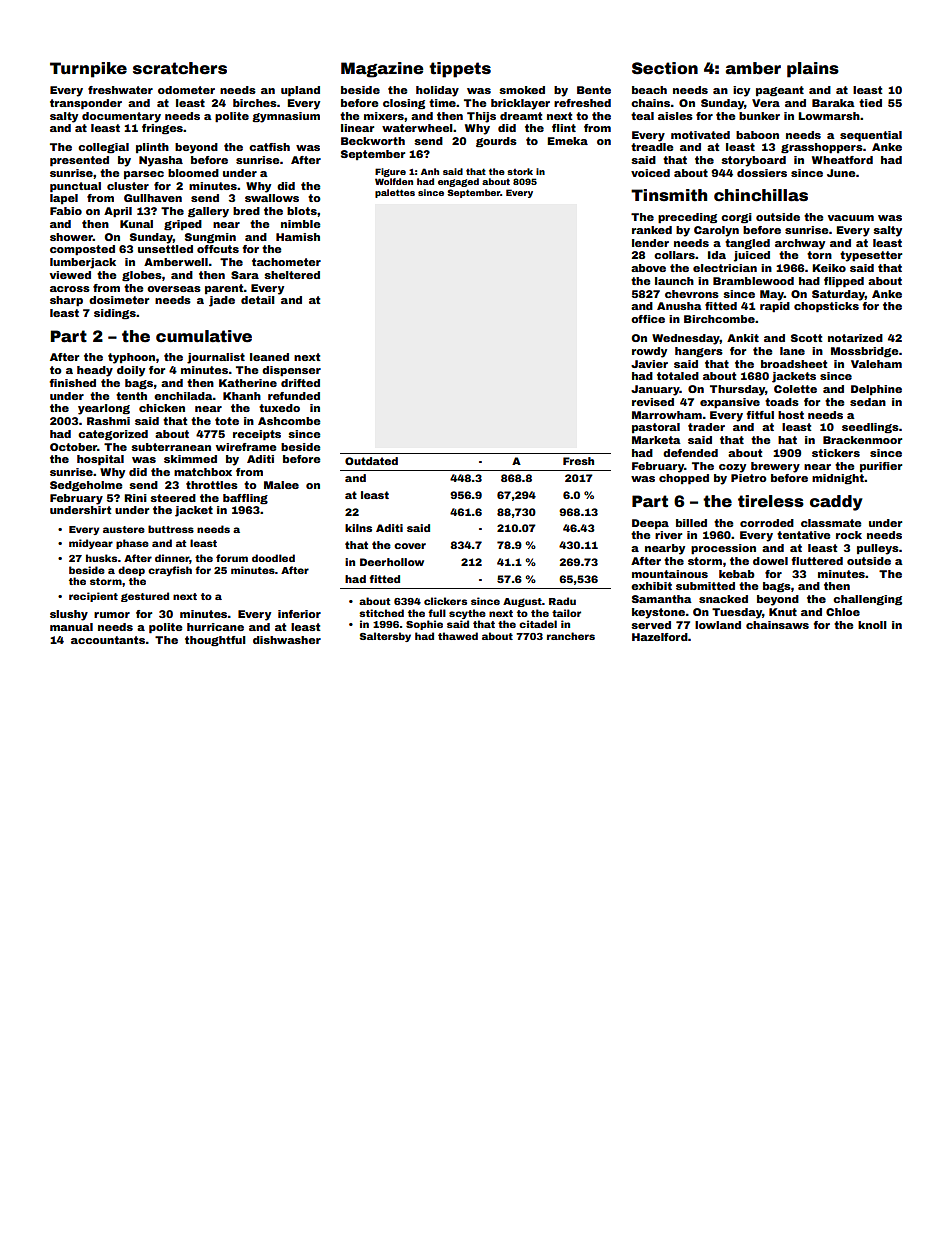 The width and height of the screenshot is (952, 1233). Describe the element at coordinates (71, 237) in the screenshot. I see `shower` at that location.
